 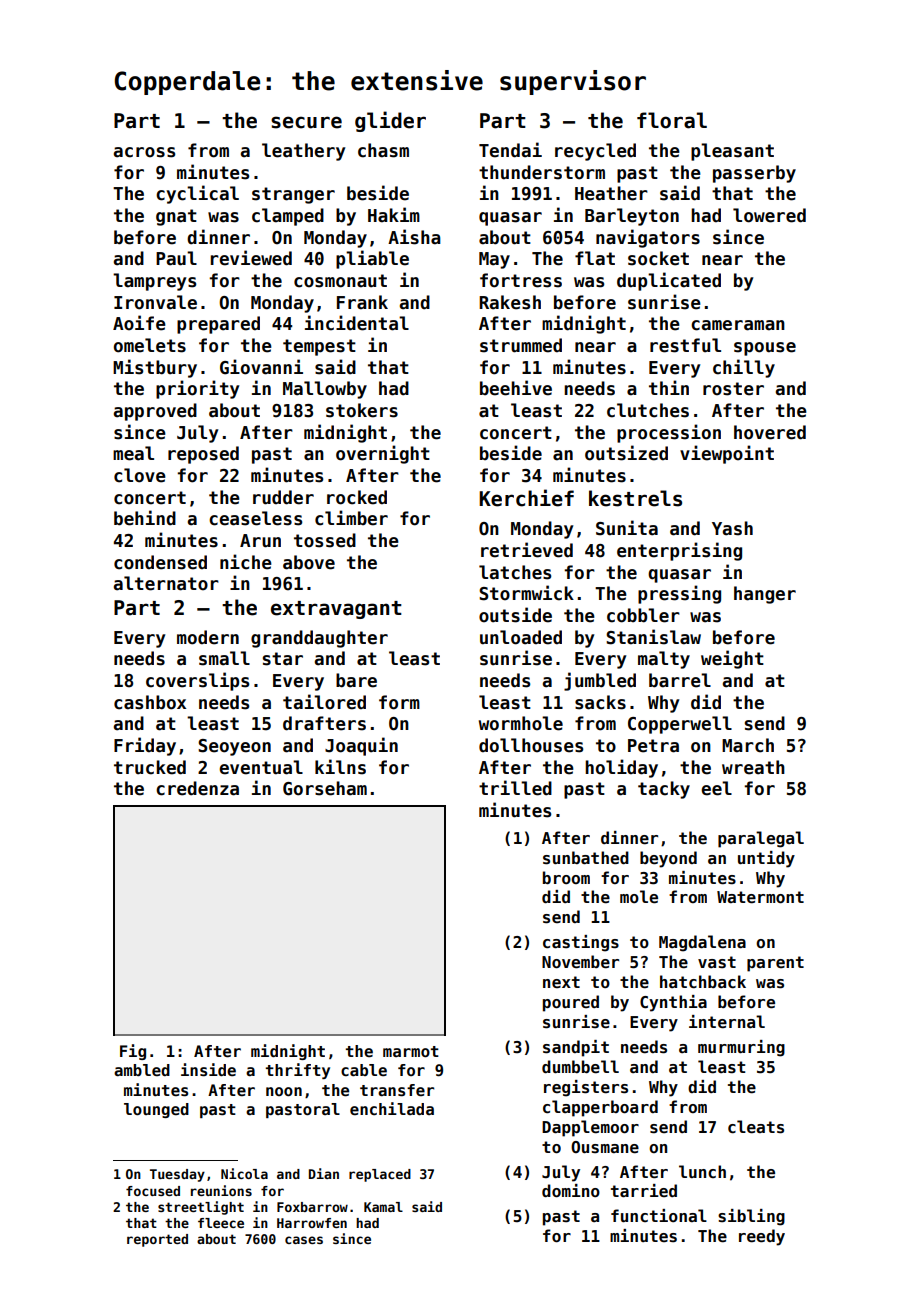 What do you see at coordinates (156, 1110) in the image?
I see `lounged` at bounding box center [156, 1110].
